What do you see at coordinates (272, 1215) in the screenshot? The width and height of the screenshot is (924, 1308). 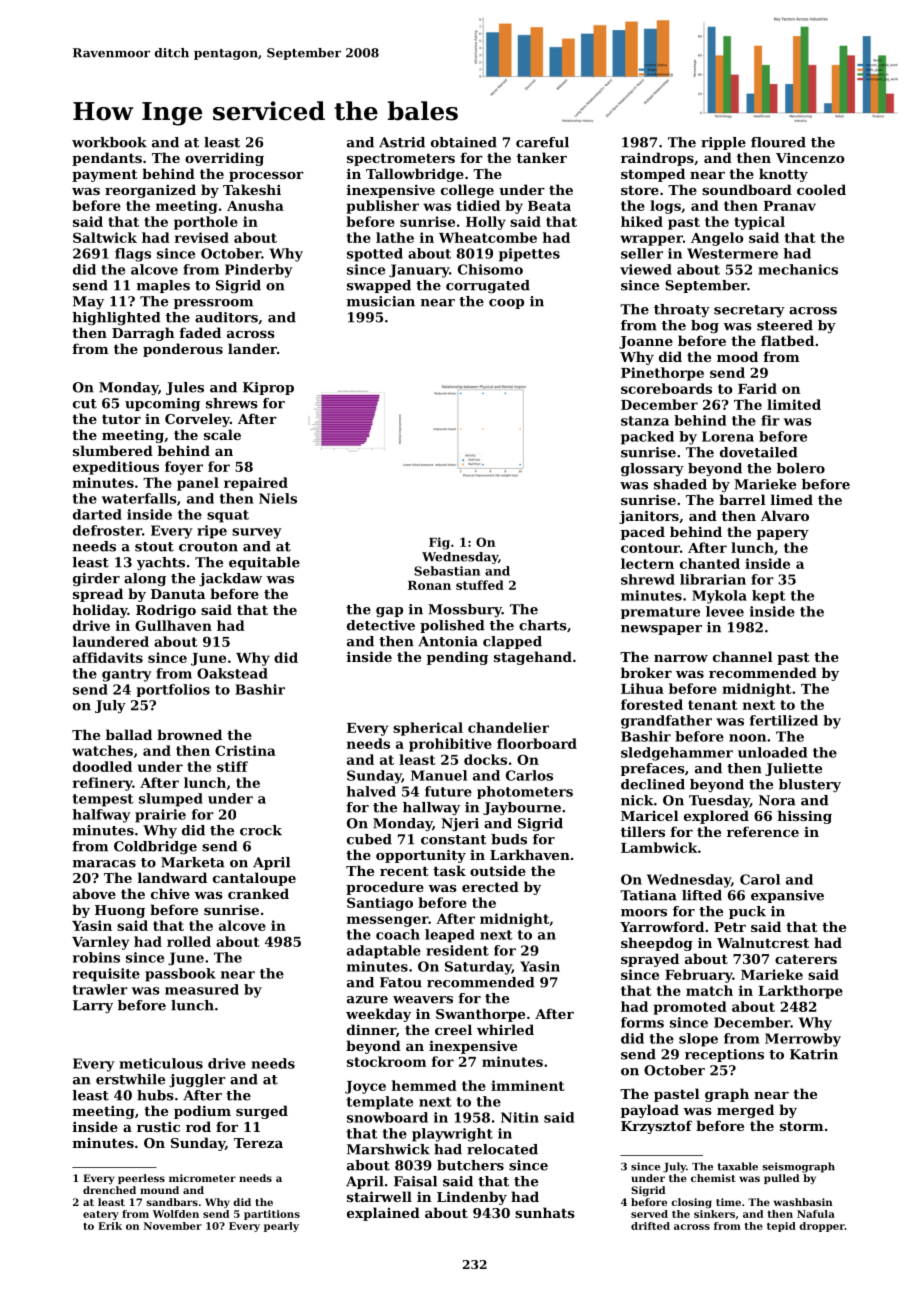 I see `partitions` at bounding box center [272, 1215].
